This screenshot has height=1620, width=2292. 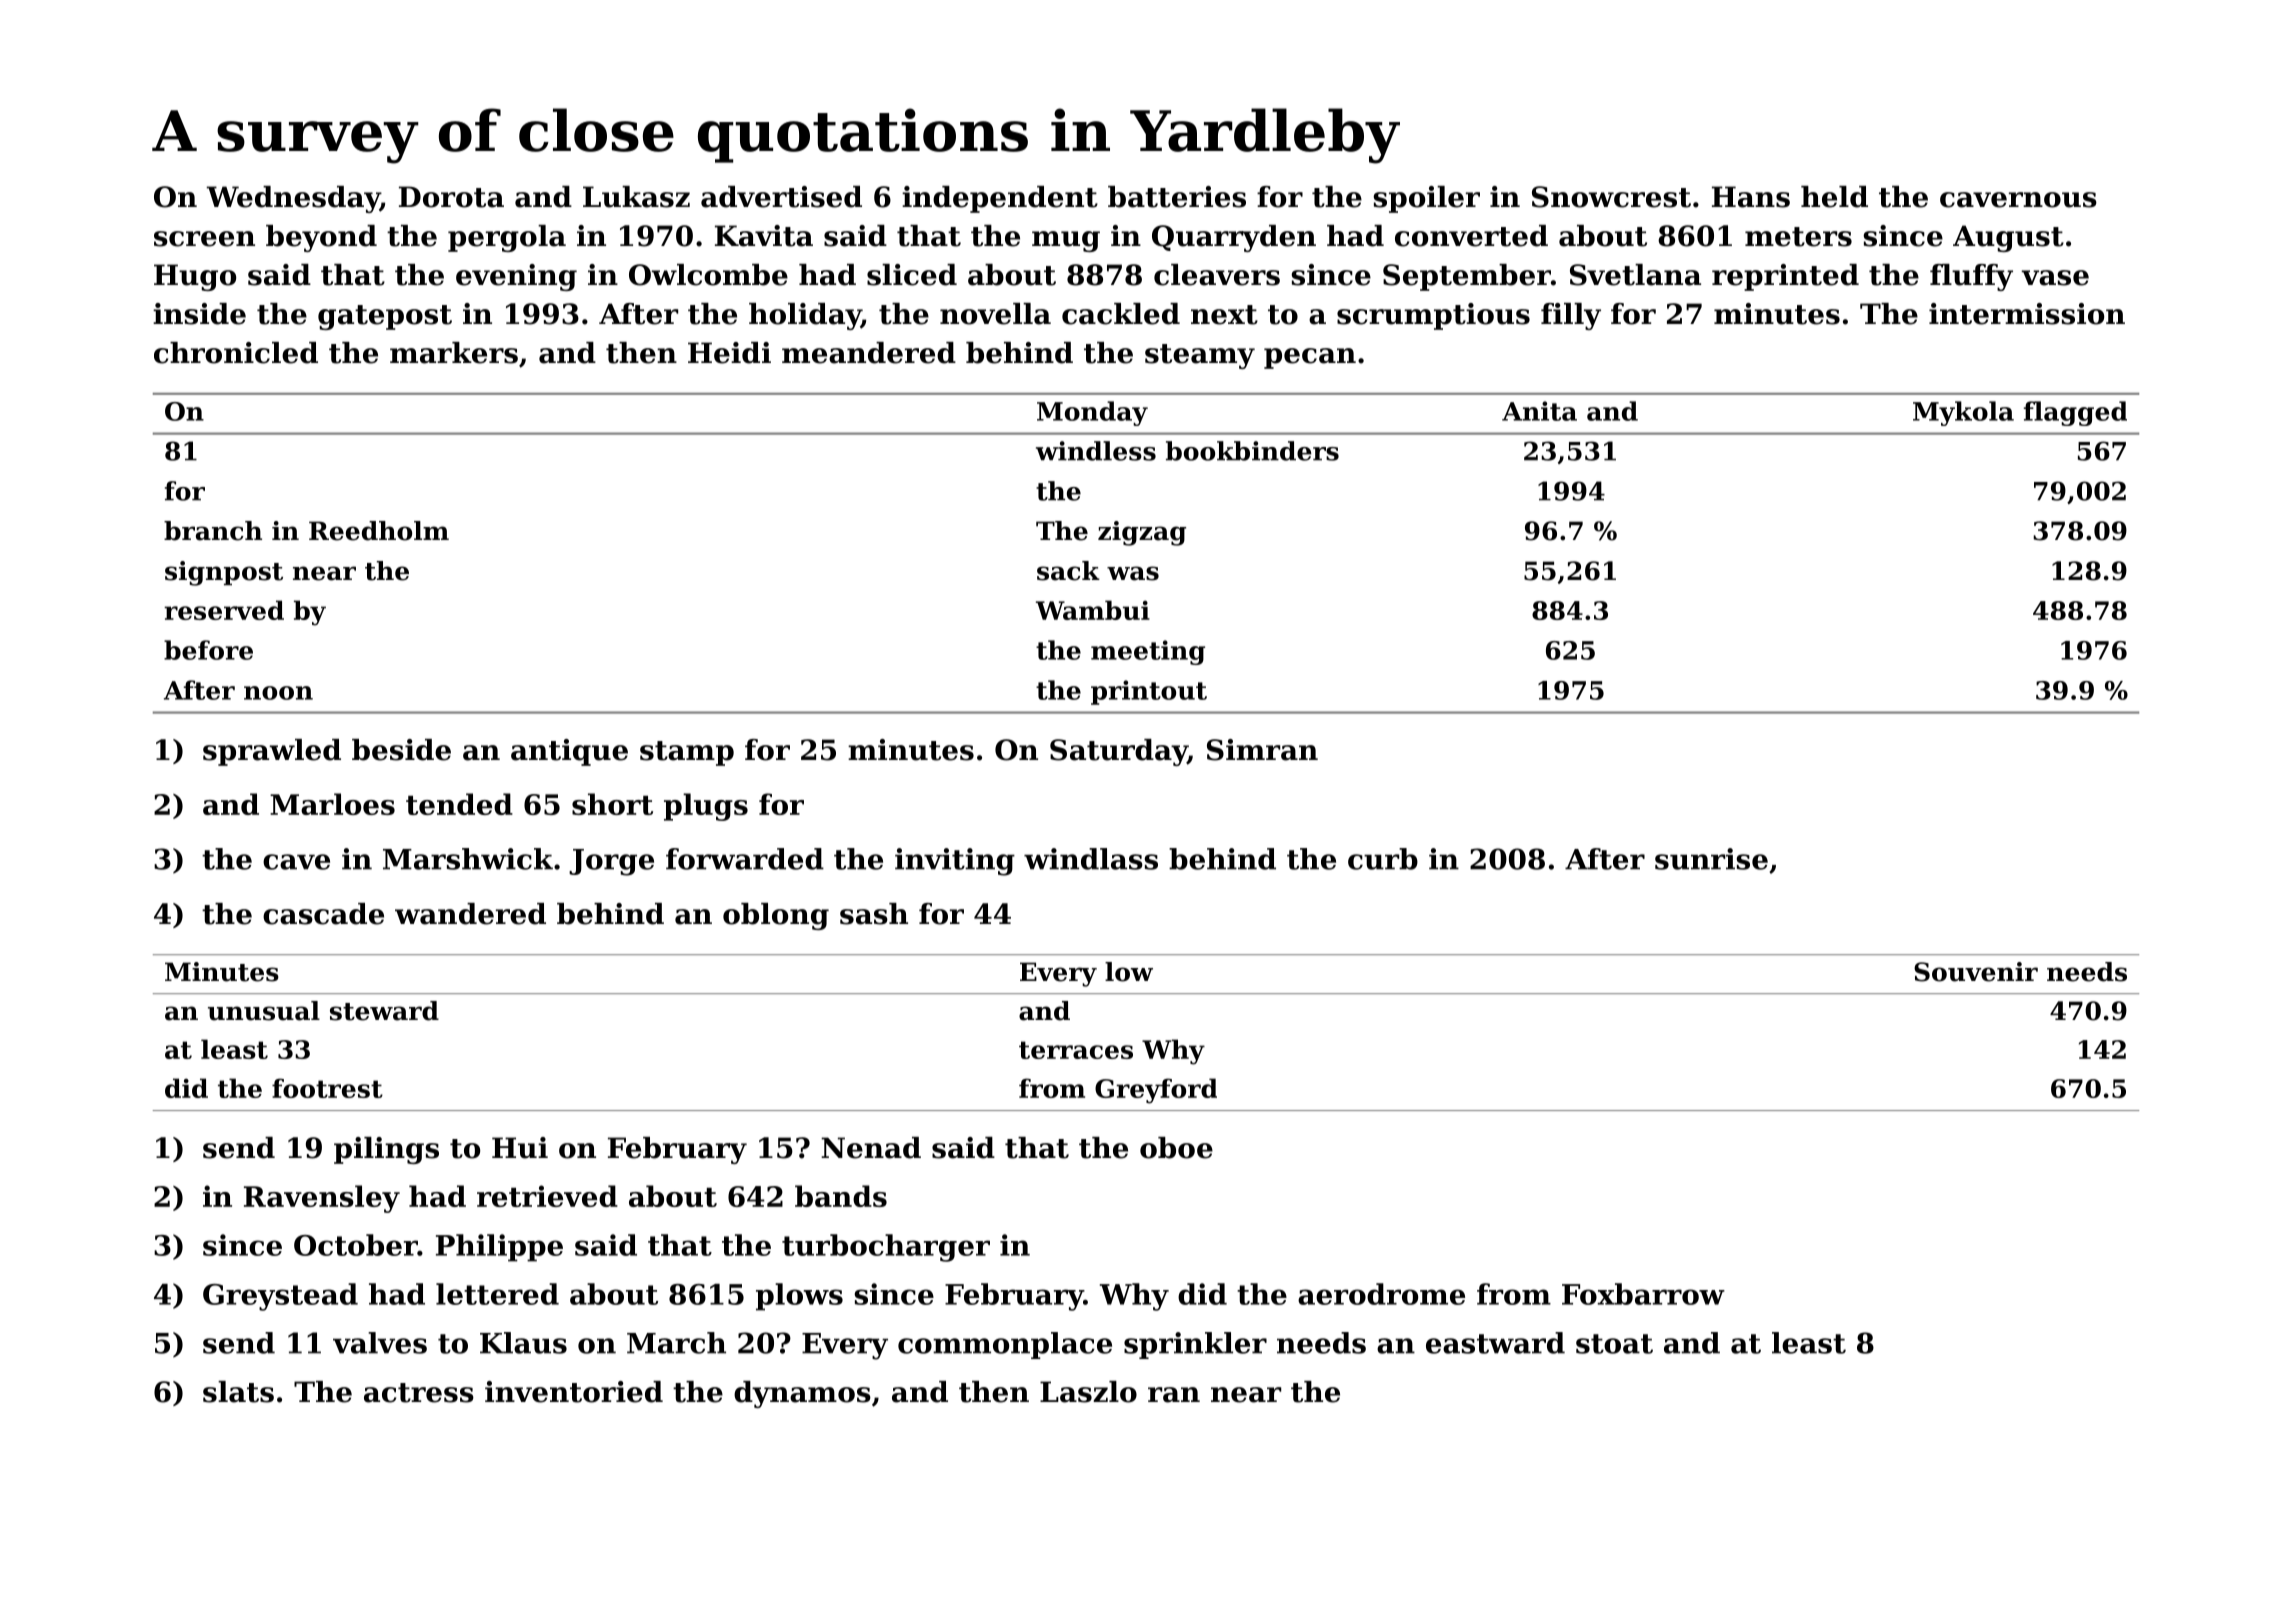 I want to click on inviting, so click(x=955, y=862).
